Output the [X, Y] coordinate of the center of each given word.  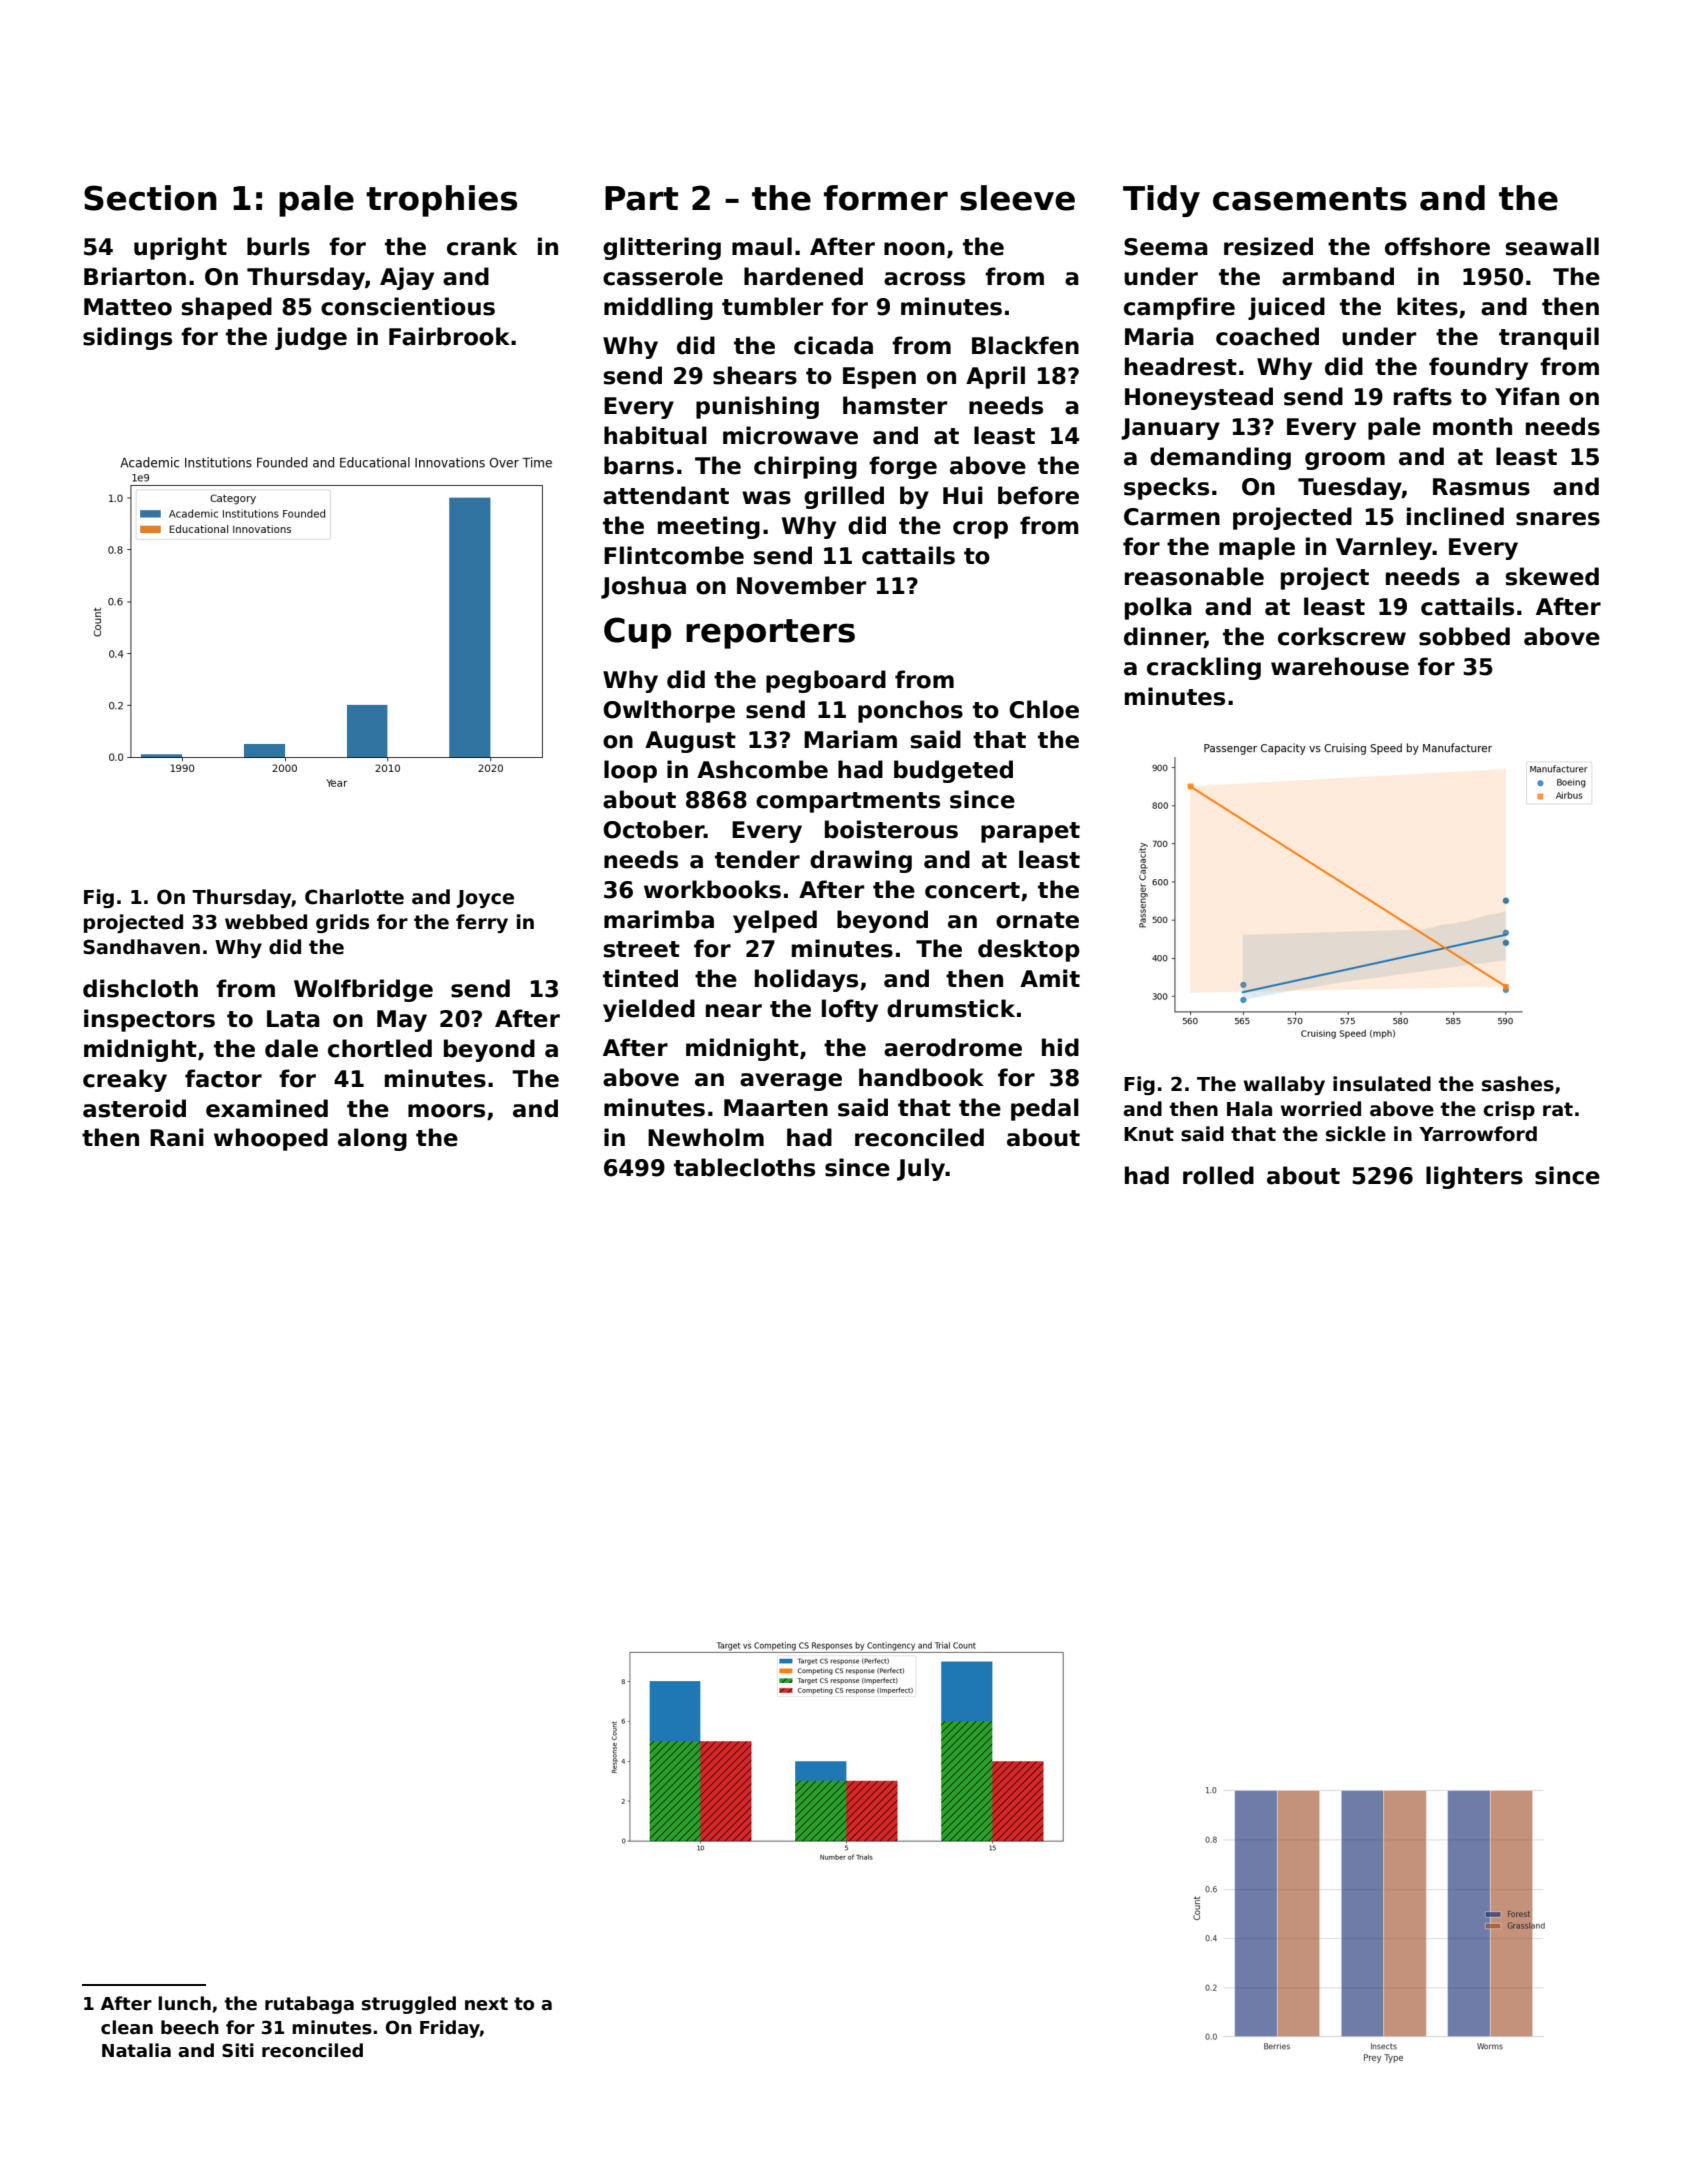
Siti [238, 2050]
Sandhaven [141, 947]
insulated [1382, 1084]
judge [311, 338]
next [486, 2004]
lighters [1474, 1177]
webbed [266, 922]
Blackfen [1025, 345]
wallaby [1284, 1085]
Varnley [1384, 548]
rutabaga [309, 2005]
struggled [409, 2005]
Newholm [706, 1137]
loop [630, 771]
